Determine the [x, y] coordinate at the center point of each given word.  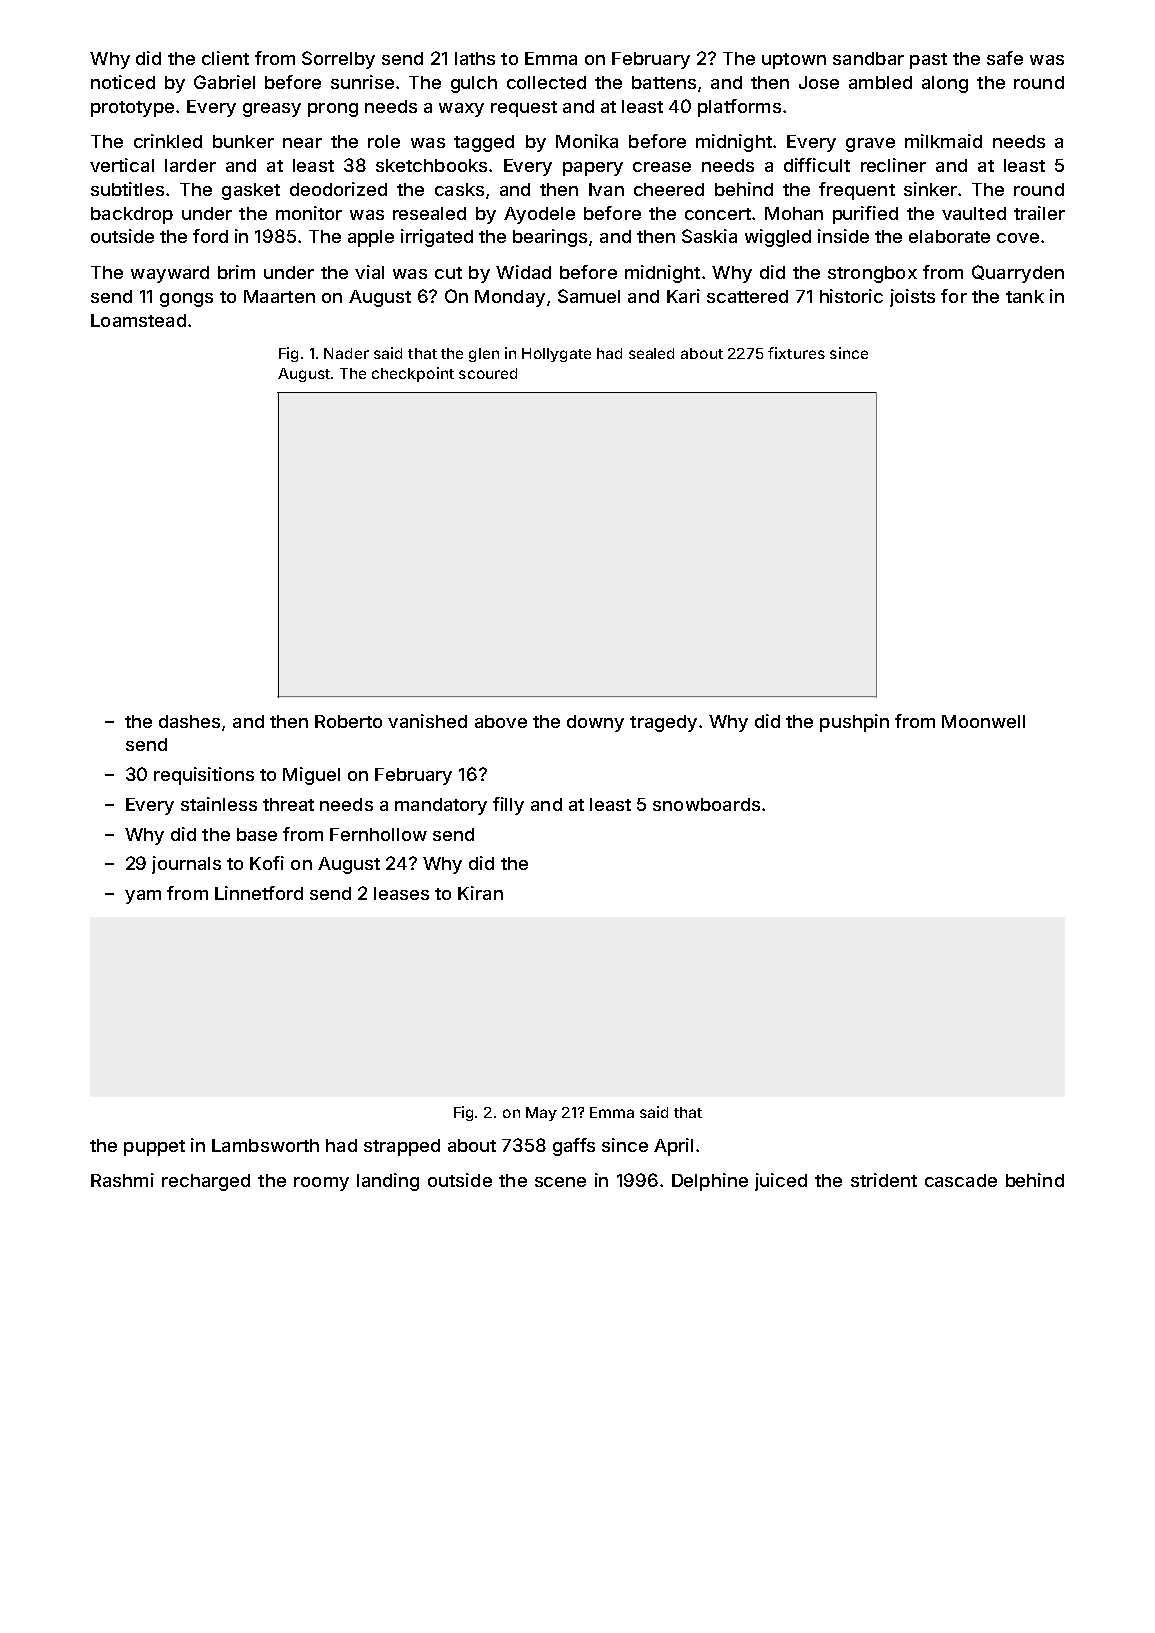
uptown [794, 61]
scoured [488, 373]
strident [884, 1180]
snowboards [706, 804]
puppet [154, 1148]
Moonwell [983, 721]
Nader [346, 353]
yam [143, 897]
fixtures [796, 353]
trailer [1039, 213]
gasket [251, 191]
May [541, 1114]
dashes [189, 721]
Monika [587, 141]
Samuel [589, 296]
